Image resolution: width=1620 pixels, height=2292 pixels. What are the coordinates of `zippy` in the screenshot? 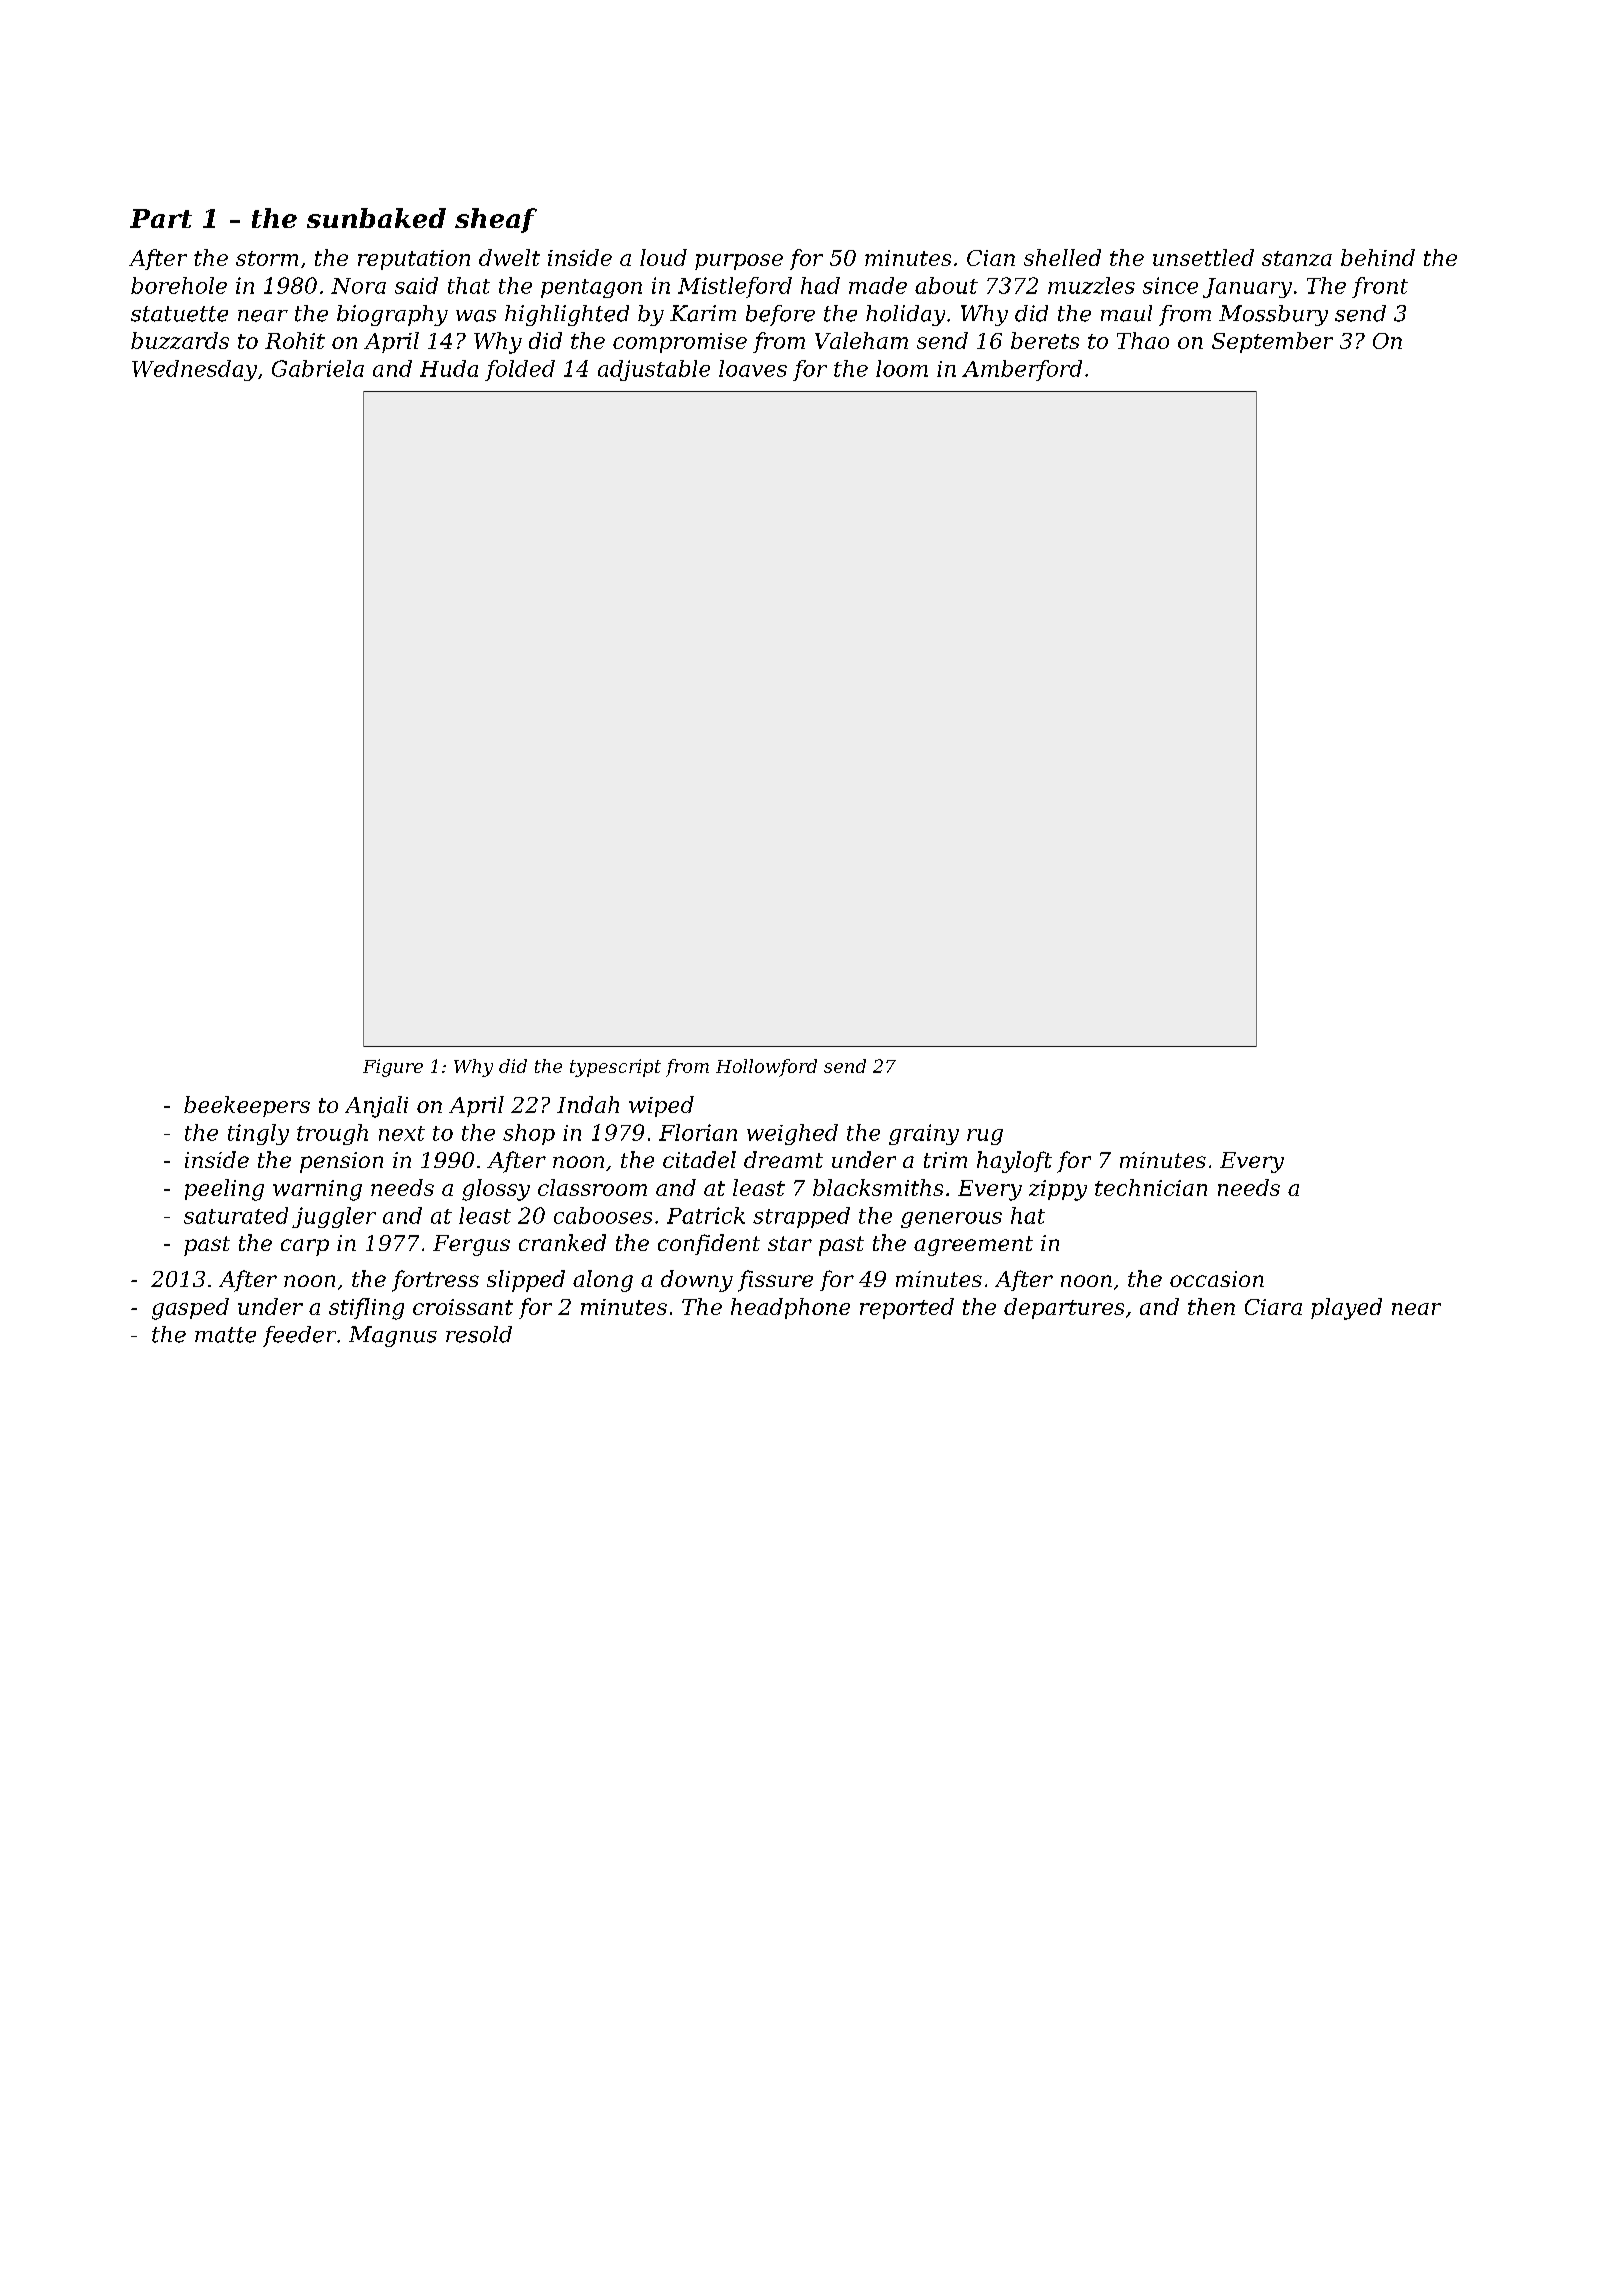 It's located at (1058, 1190).
